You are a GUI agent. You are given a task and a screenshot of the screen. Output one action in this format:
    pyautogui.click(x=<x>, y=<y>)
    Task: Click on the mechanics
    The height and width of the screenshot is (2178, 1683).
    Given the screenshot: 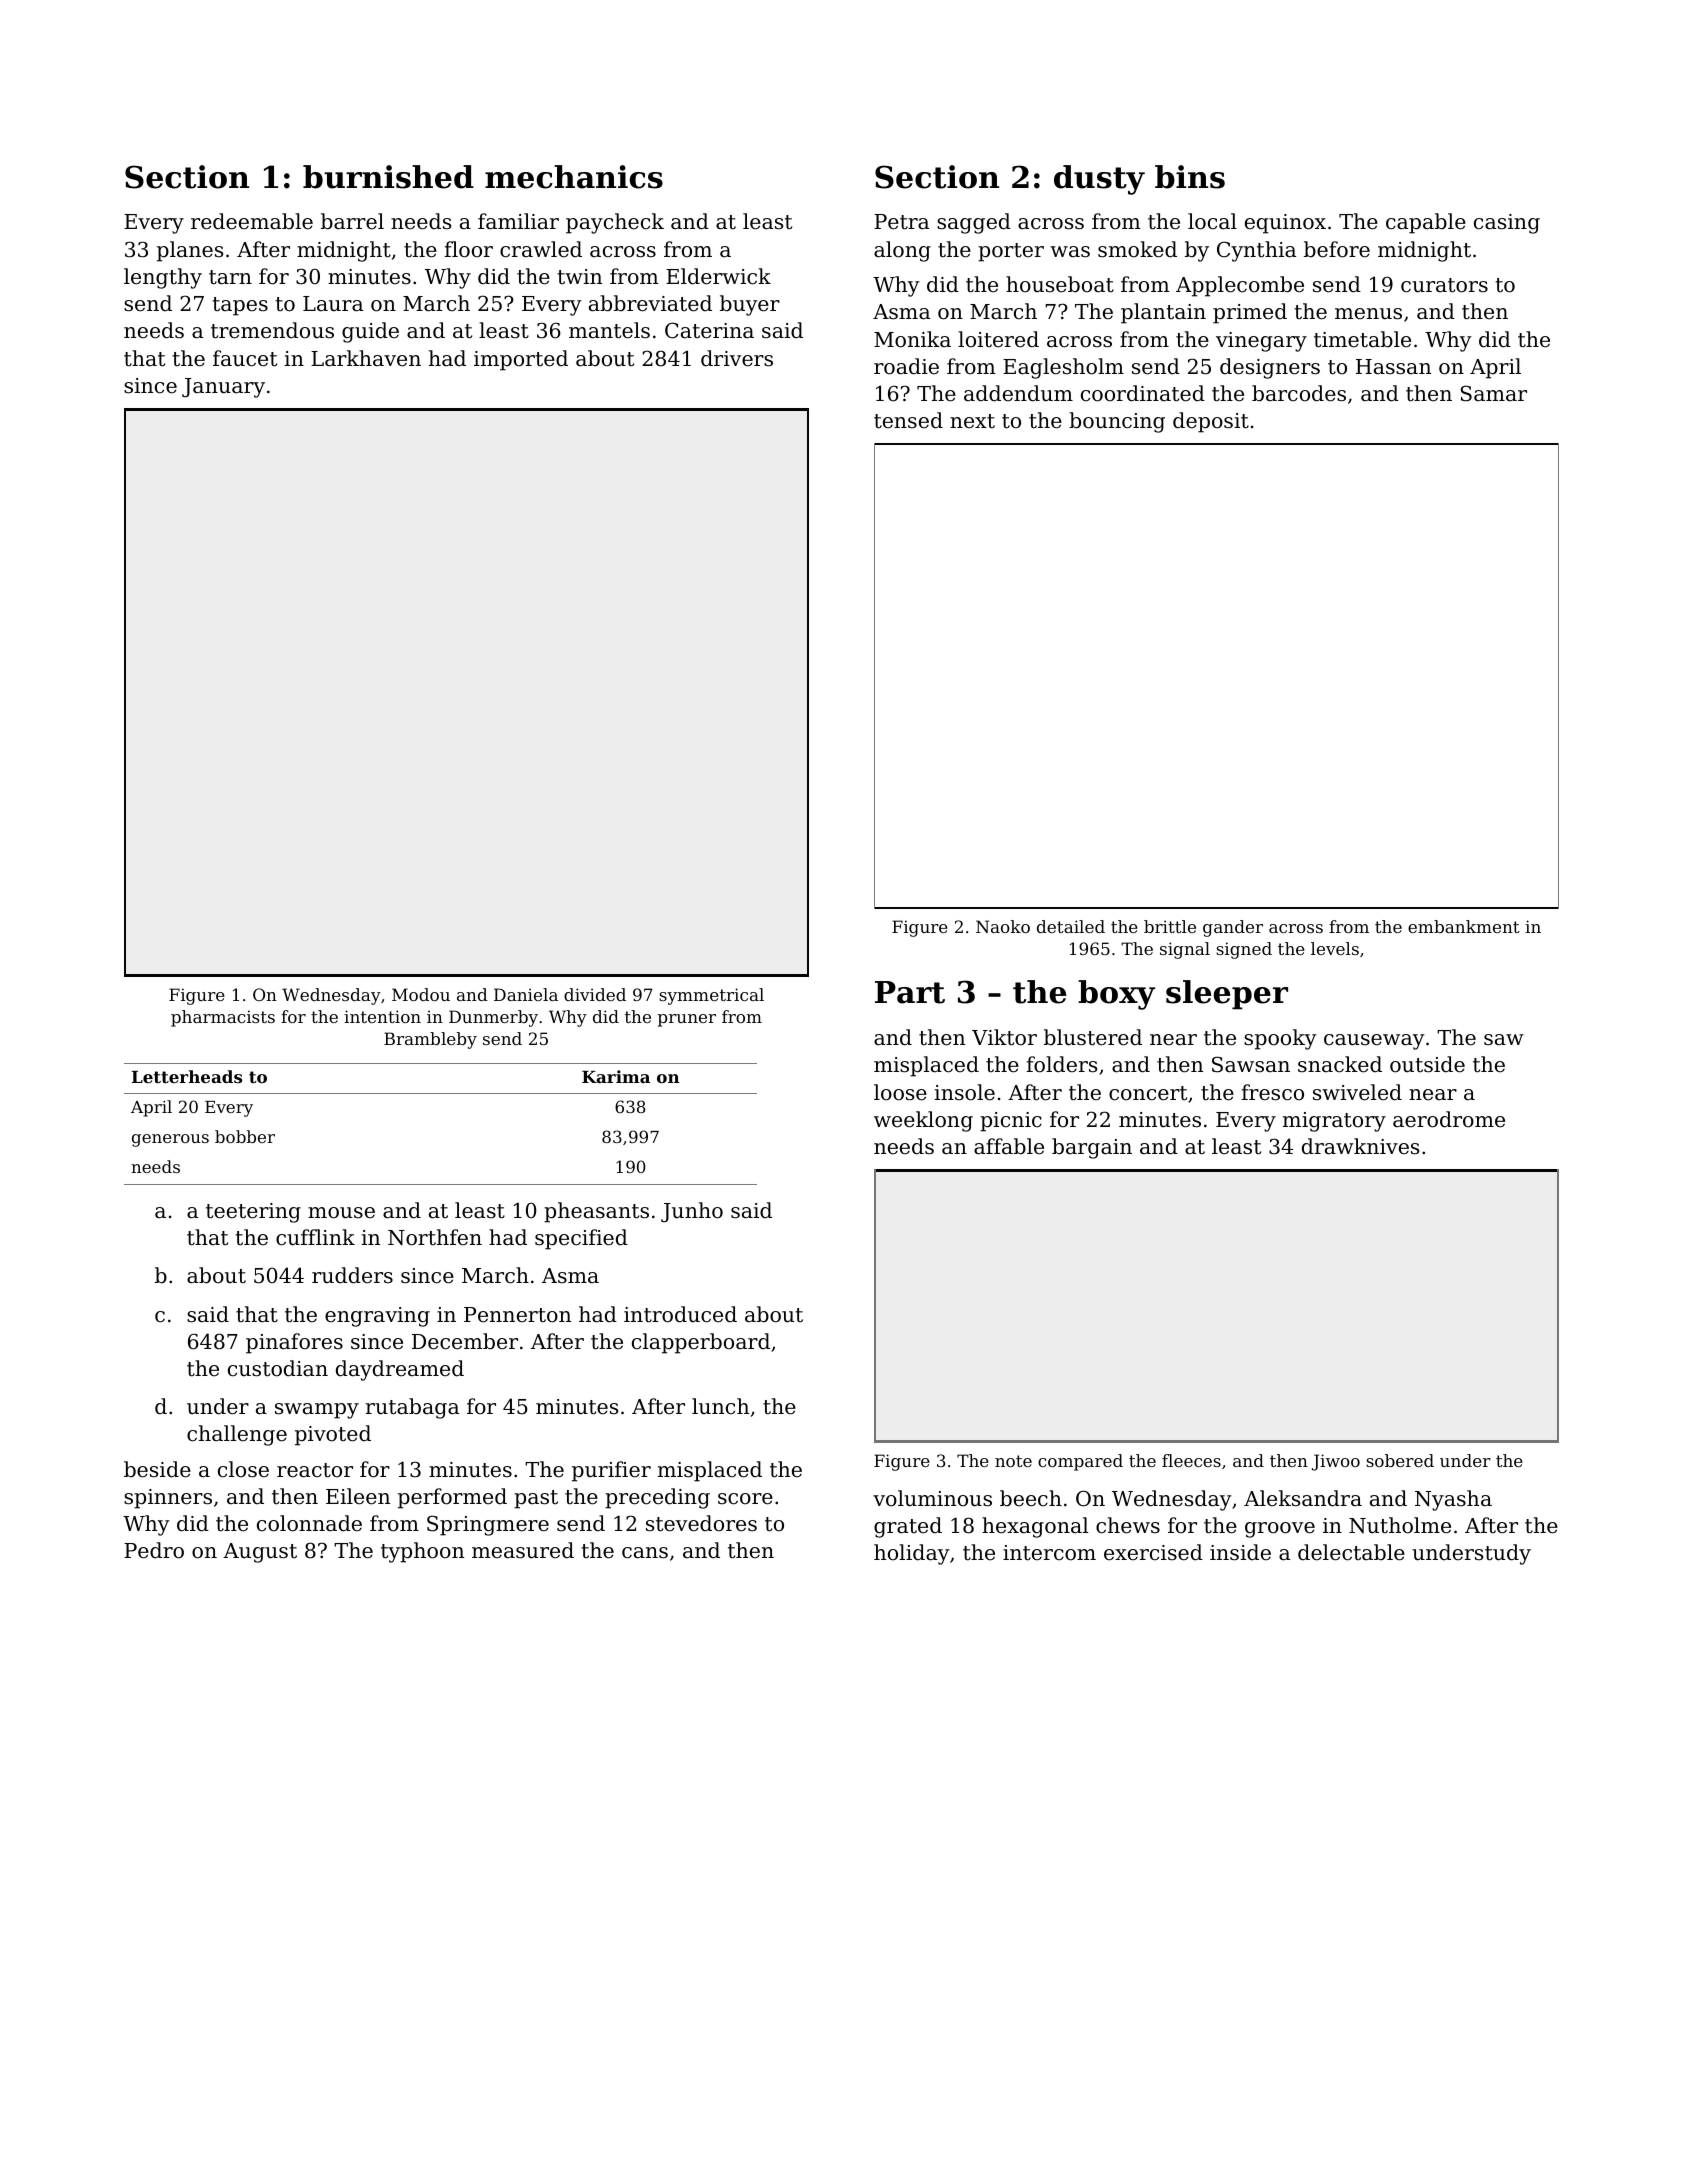 What is the action you would take?
    pyautogui.click(x=574, y=177)
